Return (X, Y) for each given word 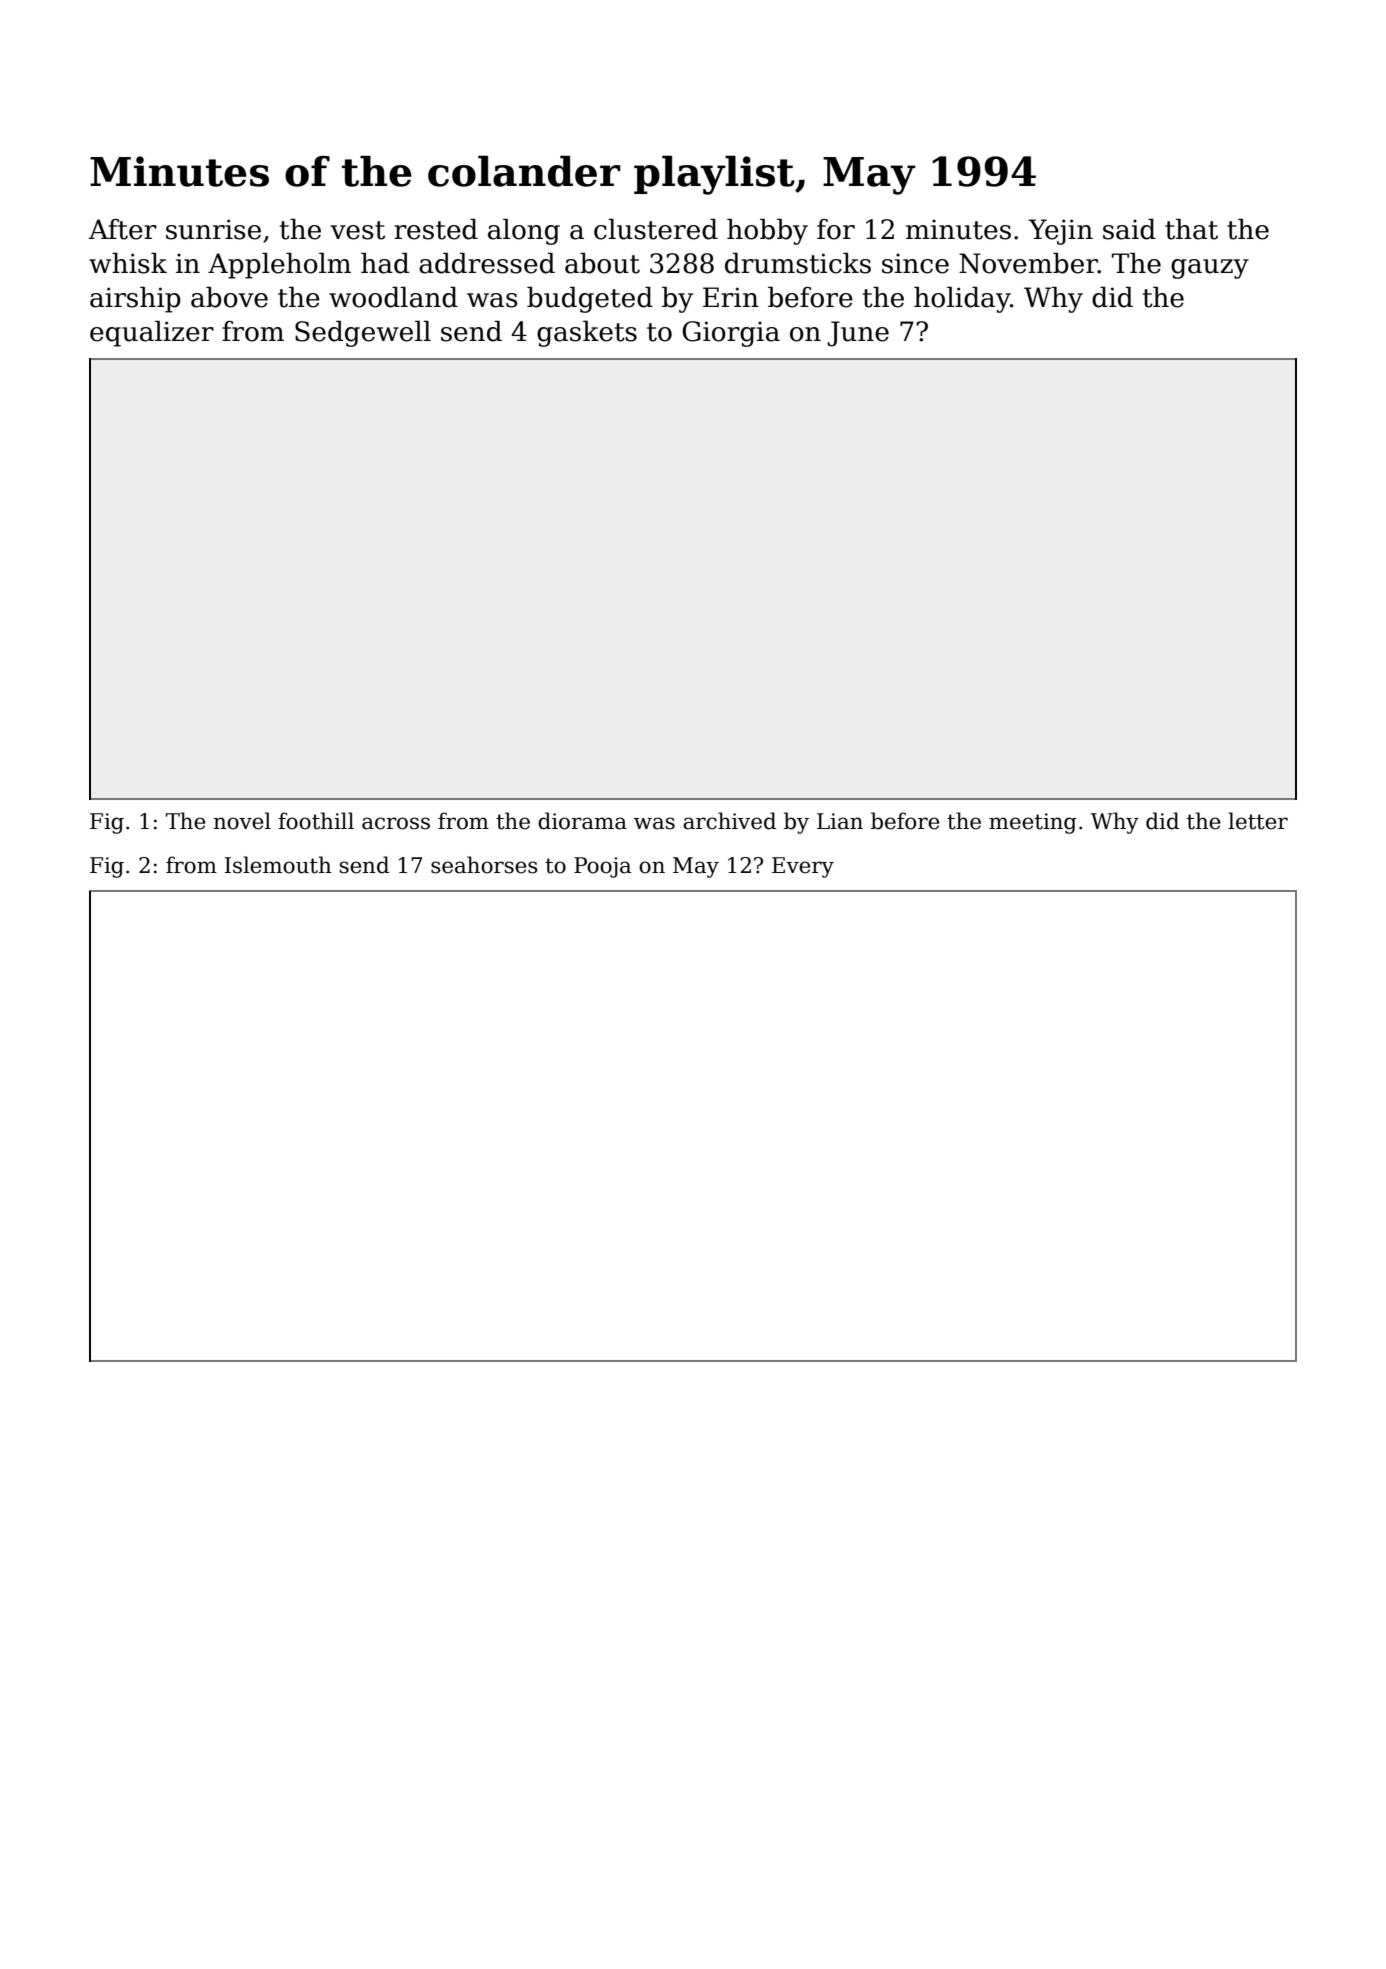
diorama (582, 821)
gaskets (587, 334)
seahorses (484, 865)
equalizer (152, 334)
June (858, 334)
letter (1258, 821)
